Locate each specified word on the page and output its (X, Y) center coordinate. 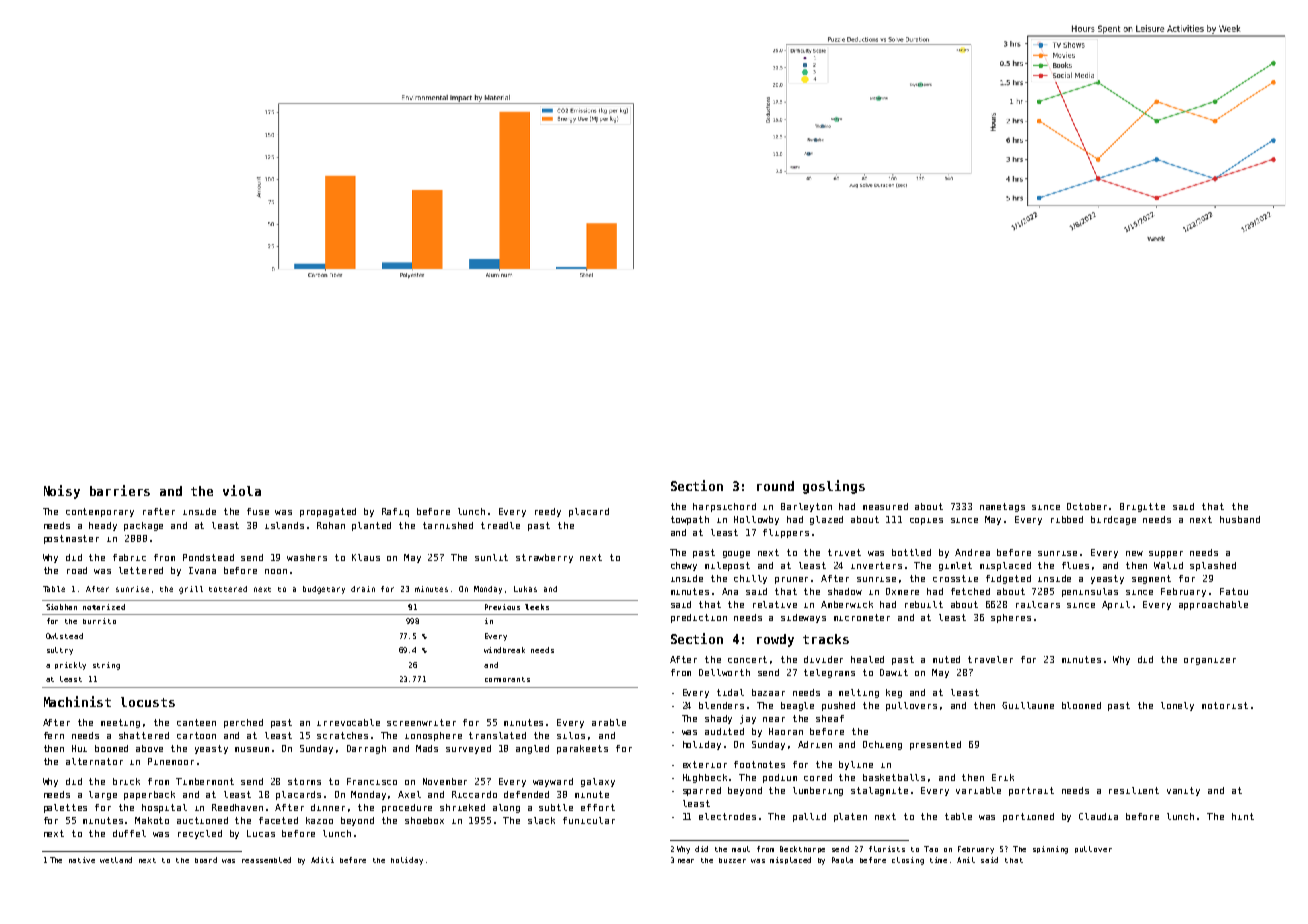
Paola (842, 860)
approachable (1213, 605)
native (82, 860)
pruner (791, 580)
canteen (196, 722)
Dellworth (724, 672)
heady (103, 526)
